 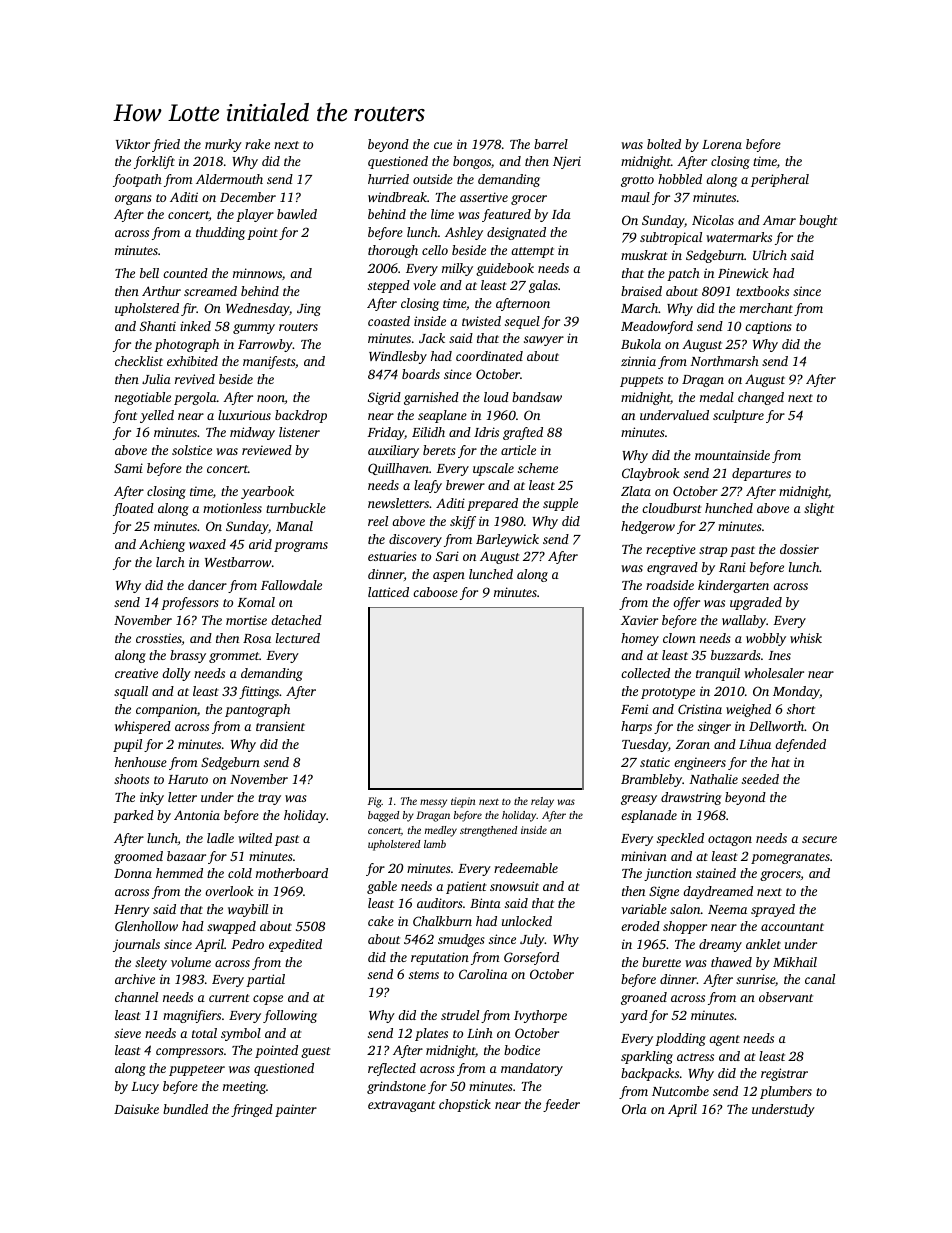 I want to click on departures, so click(x=761, y=474).
